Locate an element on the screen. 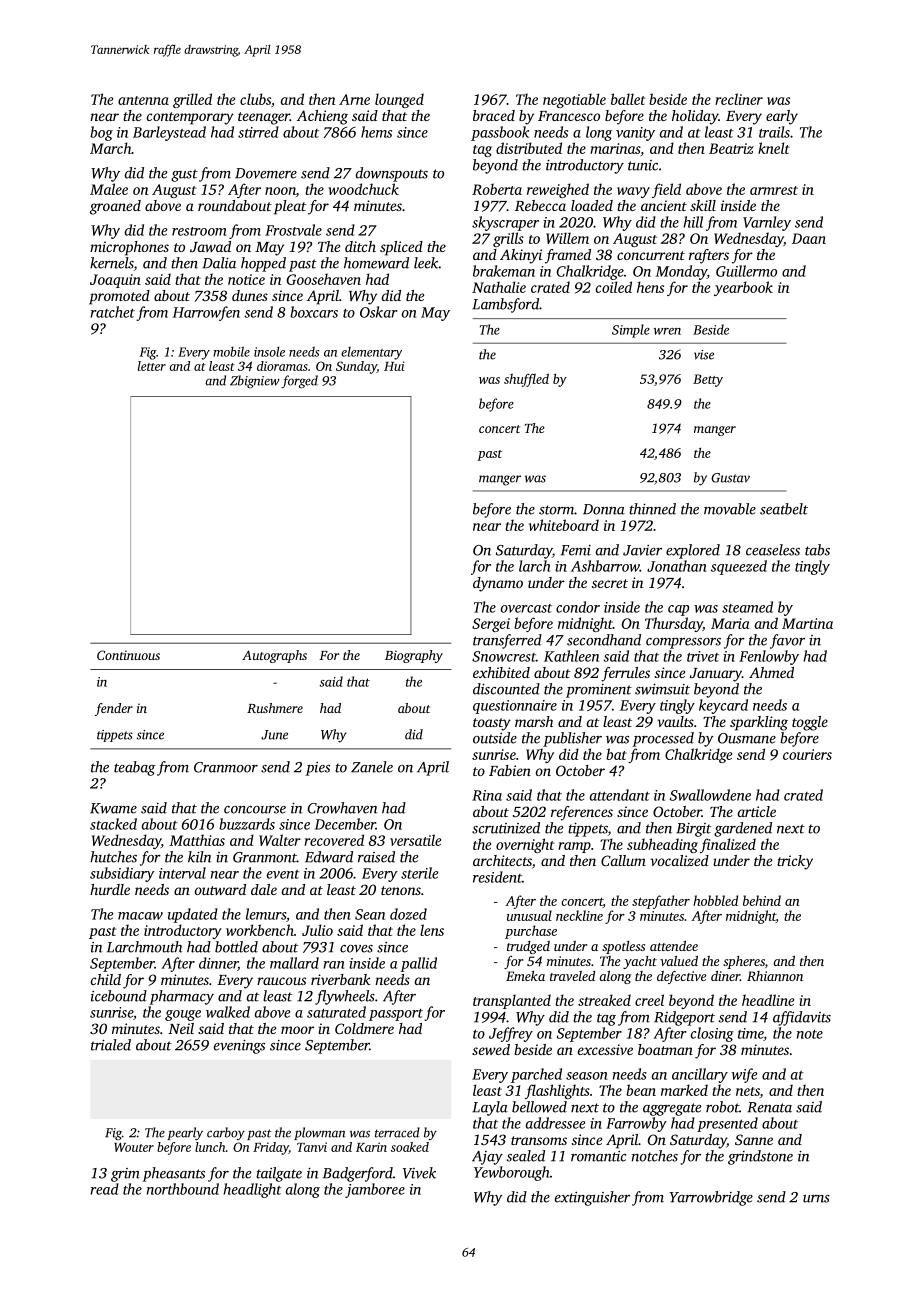  extinguisher is located at coordinates (592, 1198).
